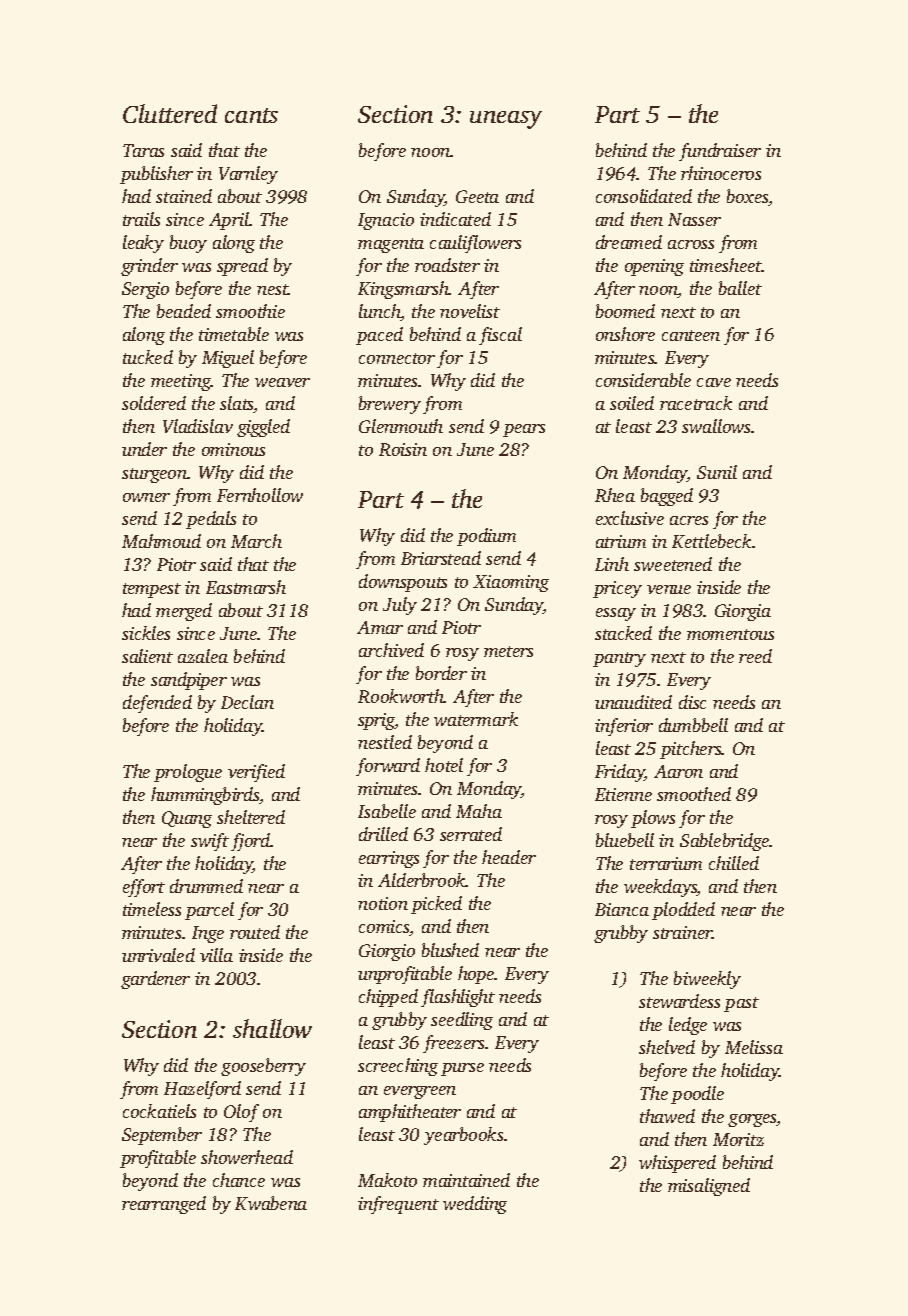 The width and height of the screenshot is (908, 1316). I want to click on fundraiser, so click(720, 152).
